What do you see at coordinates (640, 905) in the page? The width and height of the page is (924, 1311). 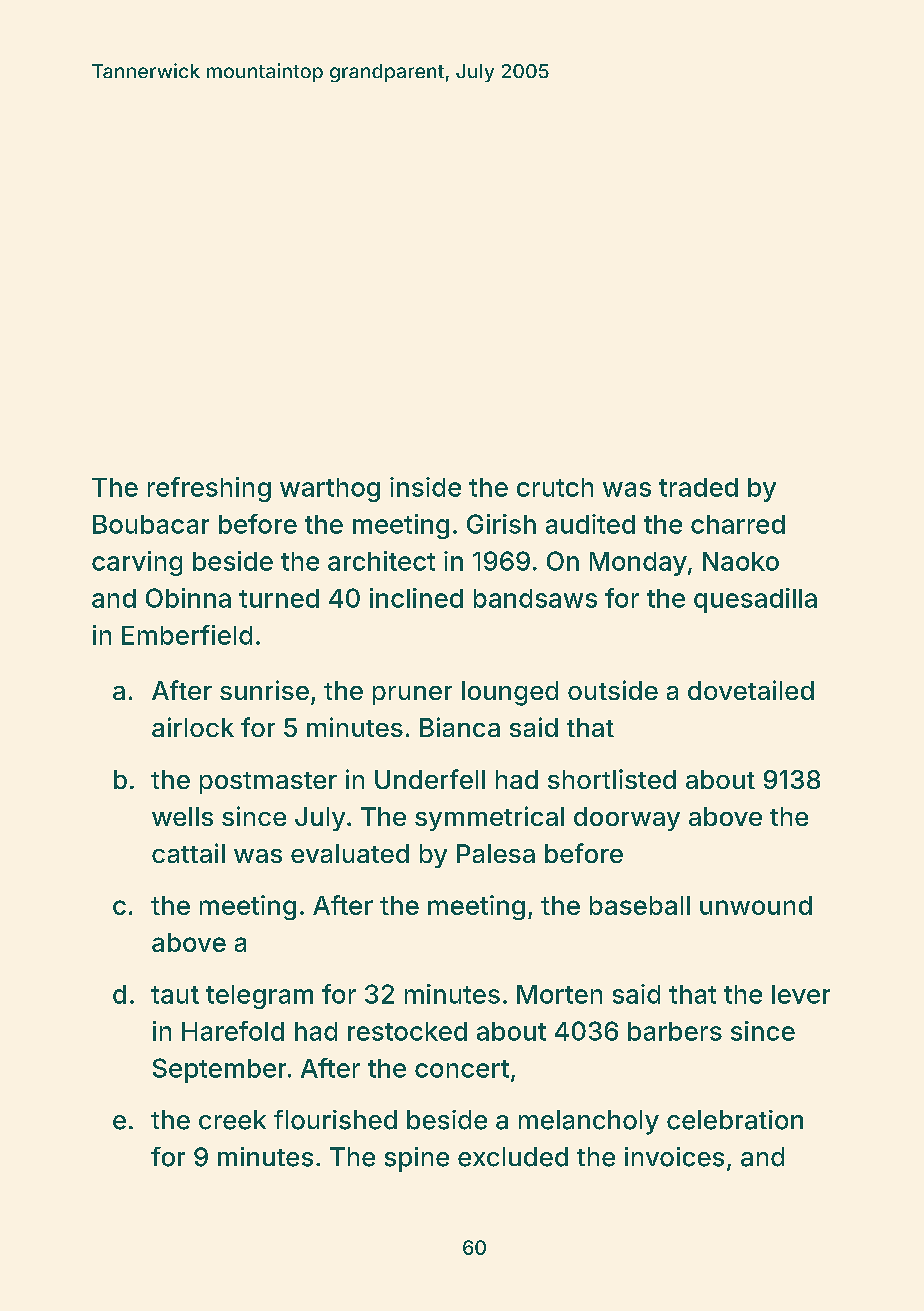 I see `baseball` at bounding box center [640, 905].
